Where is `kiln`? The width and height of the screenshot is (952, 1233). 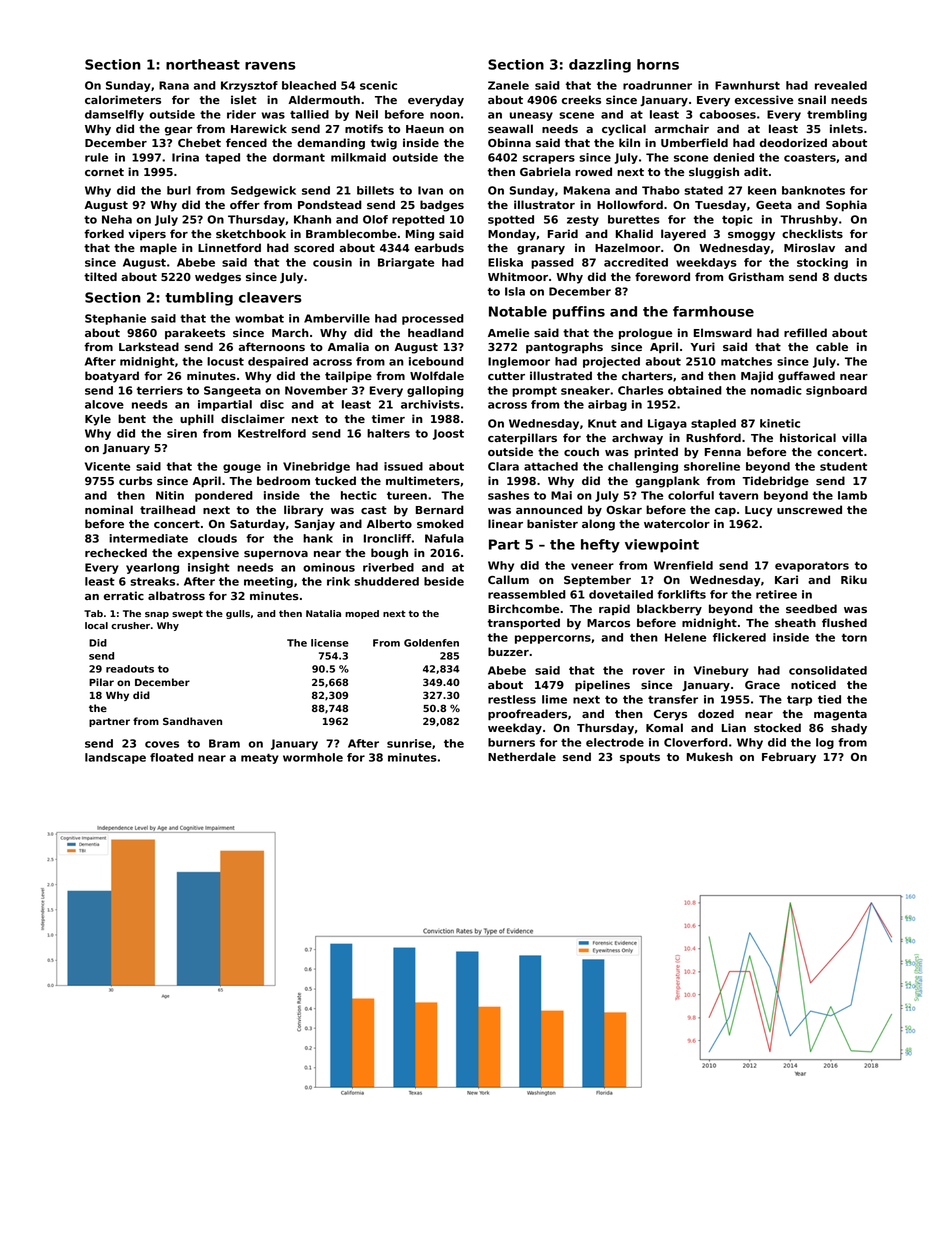 kiln is located at coordinates (629, 142).
